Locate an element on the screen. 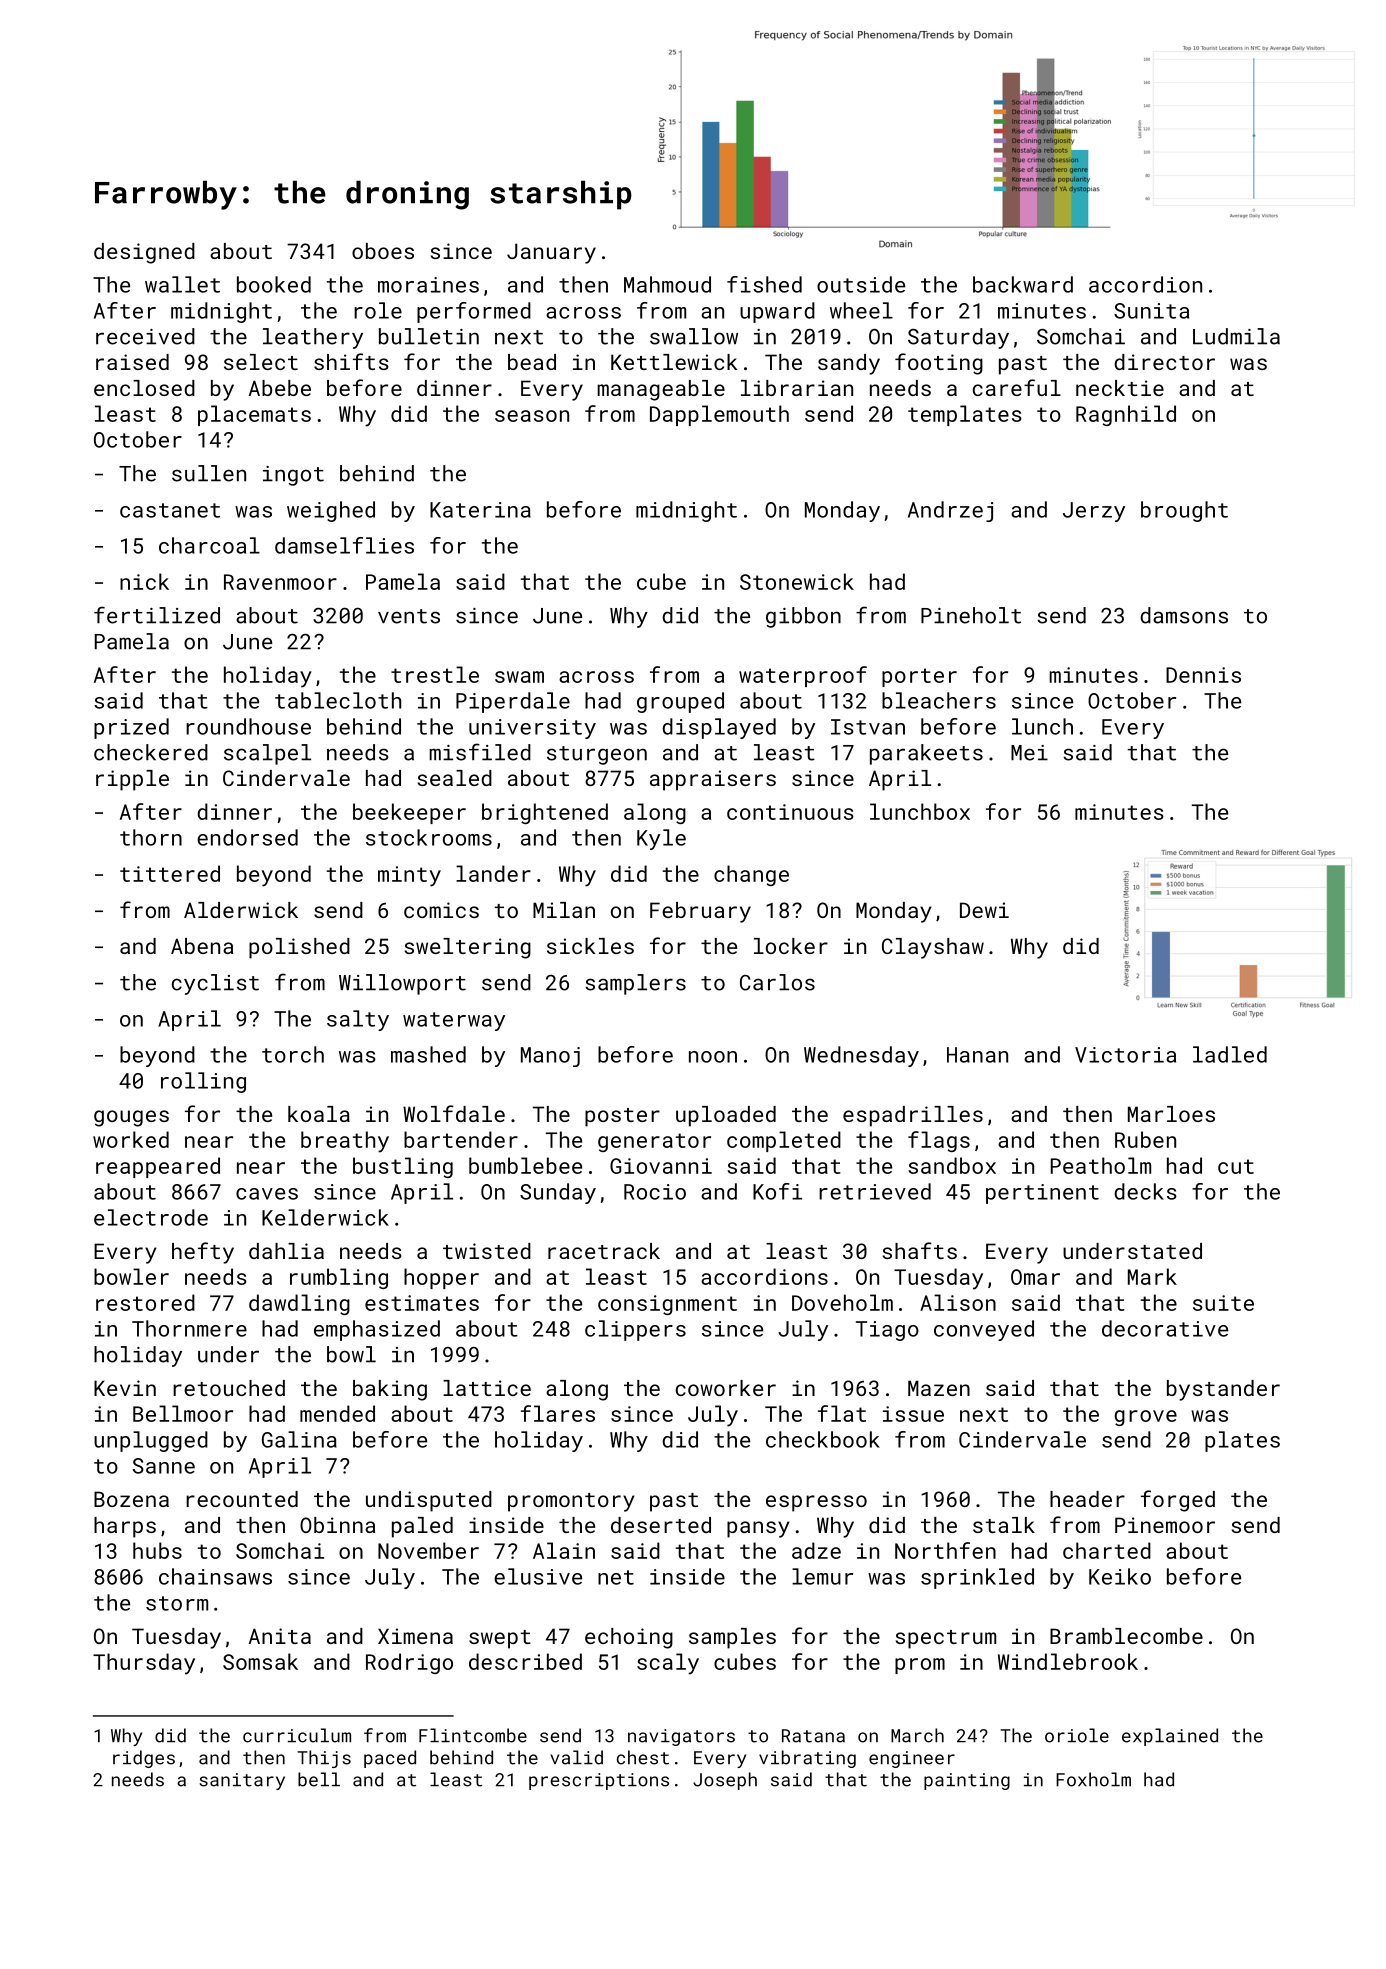 This screenshot has width=1386, height=1969. oboes is located at coordinates (383, 251).
